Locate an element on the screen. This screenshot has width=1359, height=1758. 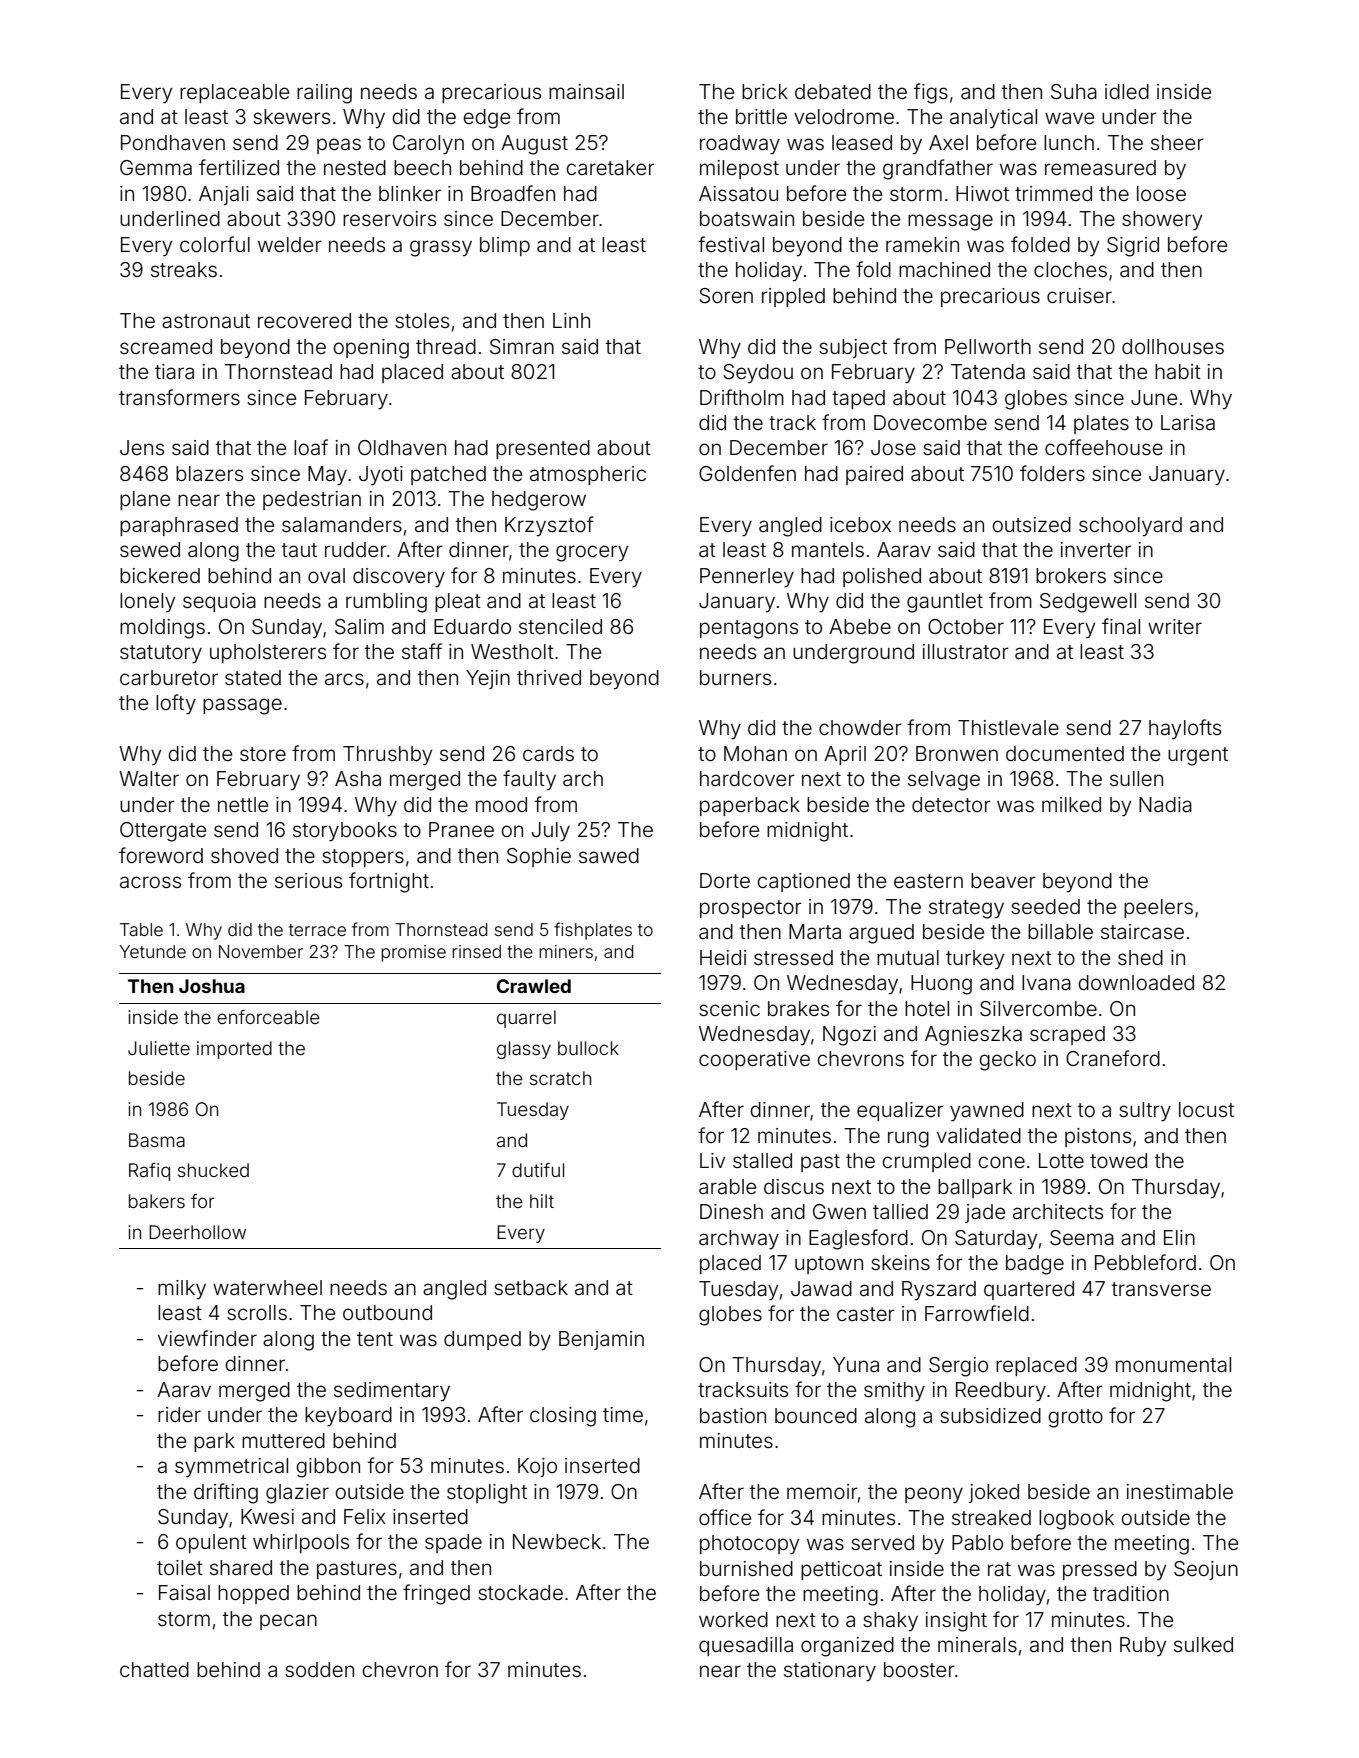
sodden is located at coordinates (319, 1669).
